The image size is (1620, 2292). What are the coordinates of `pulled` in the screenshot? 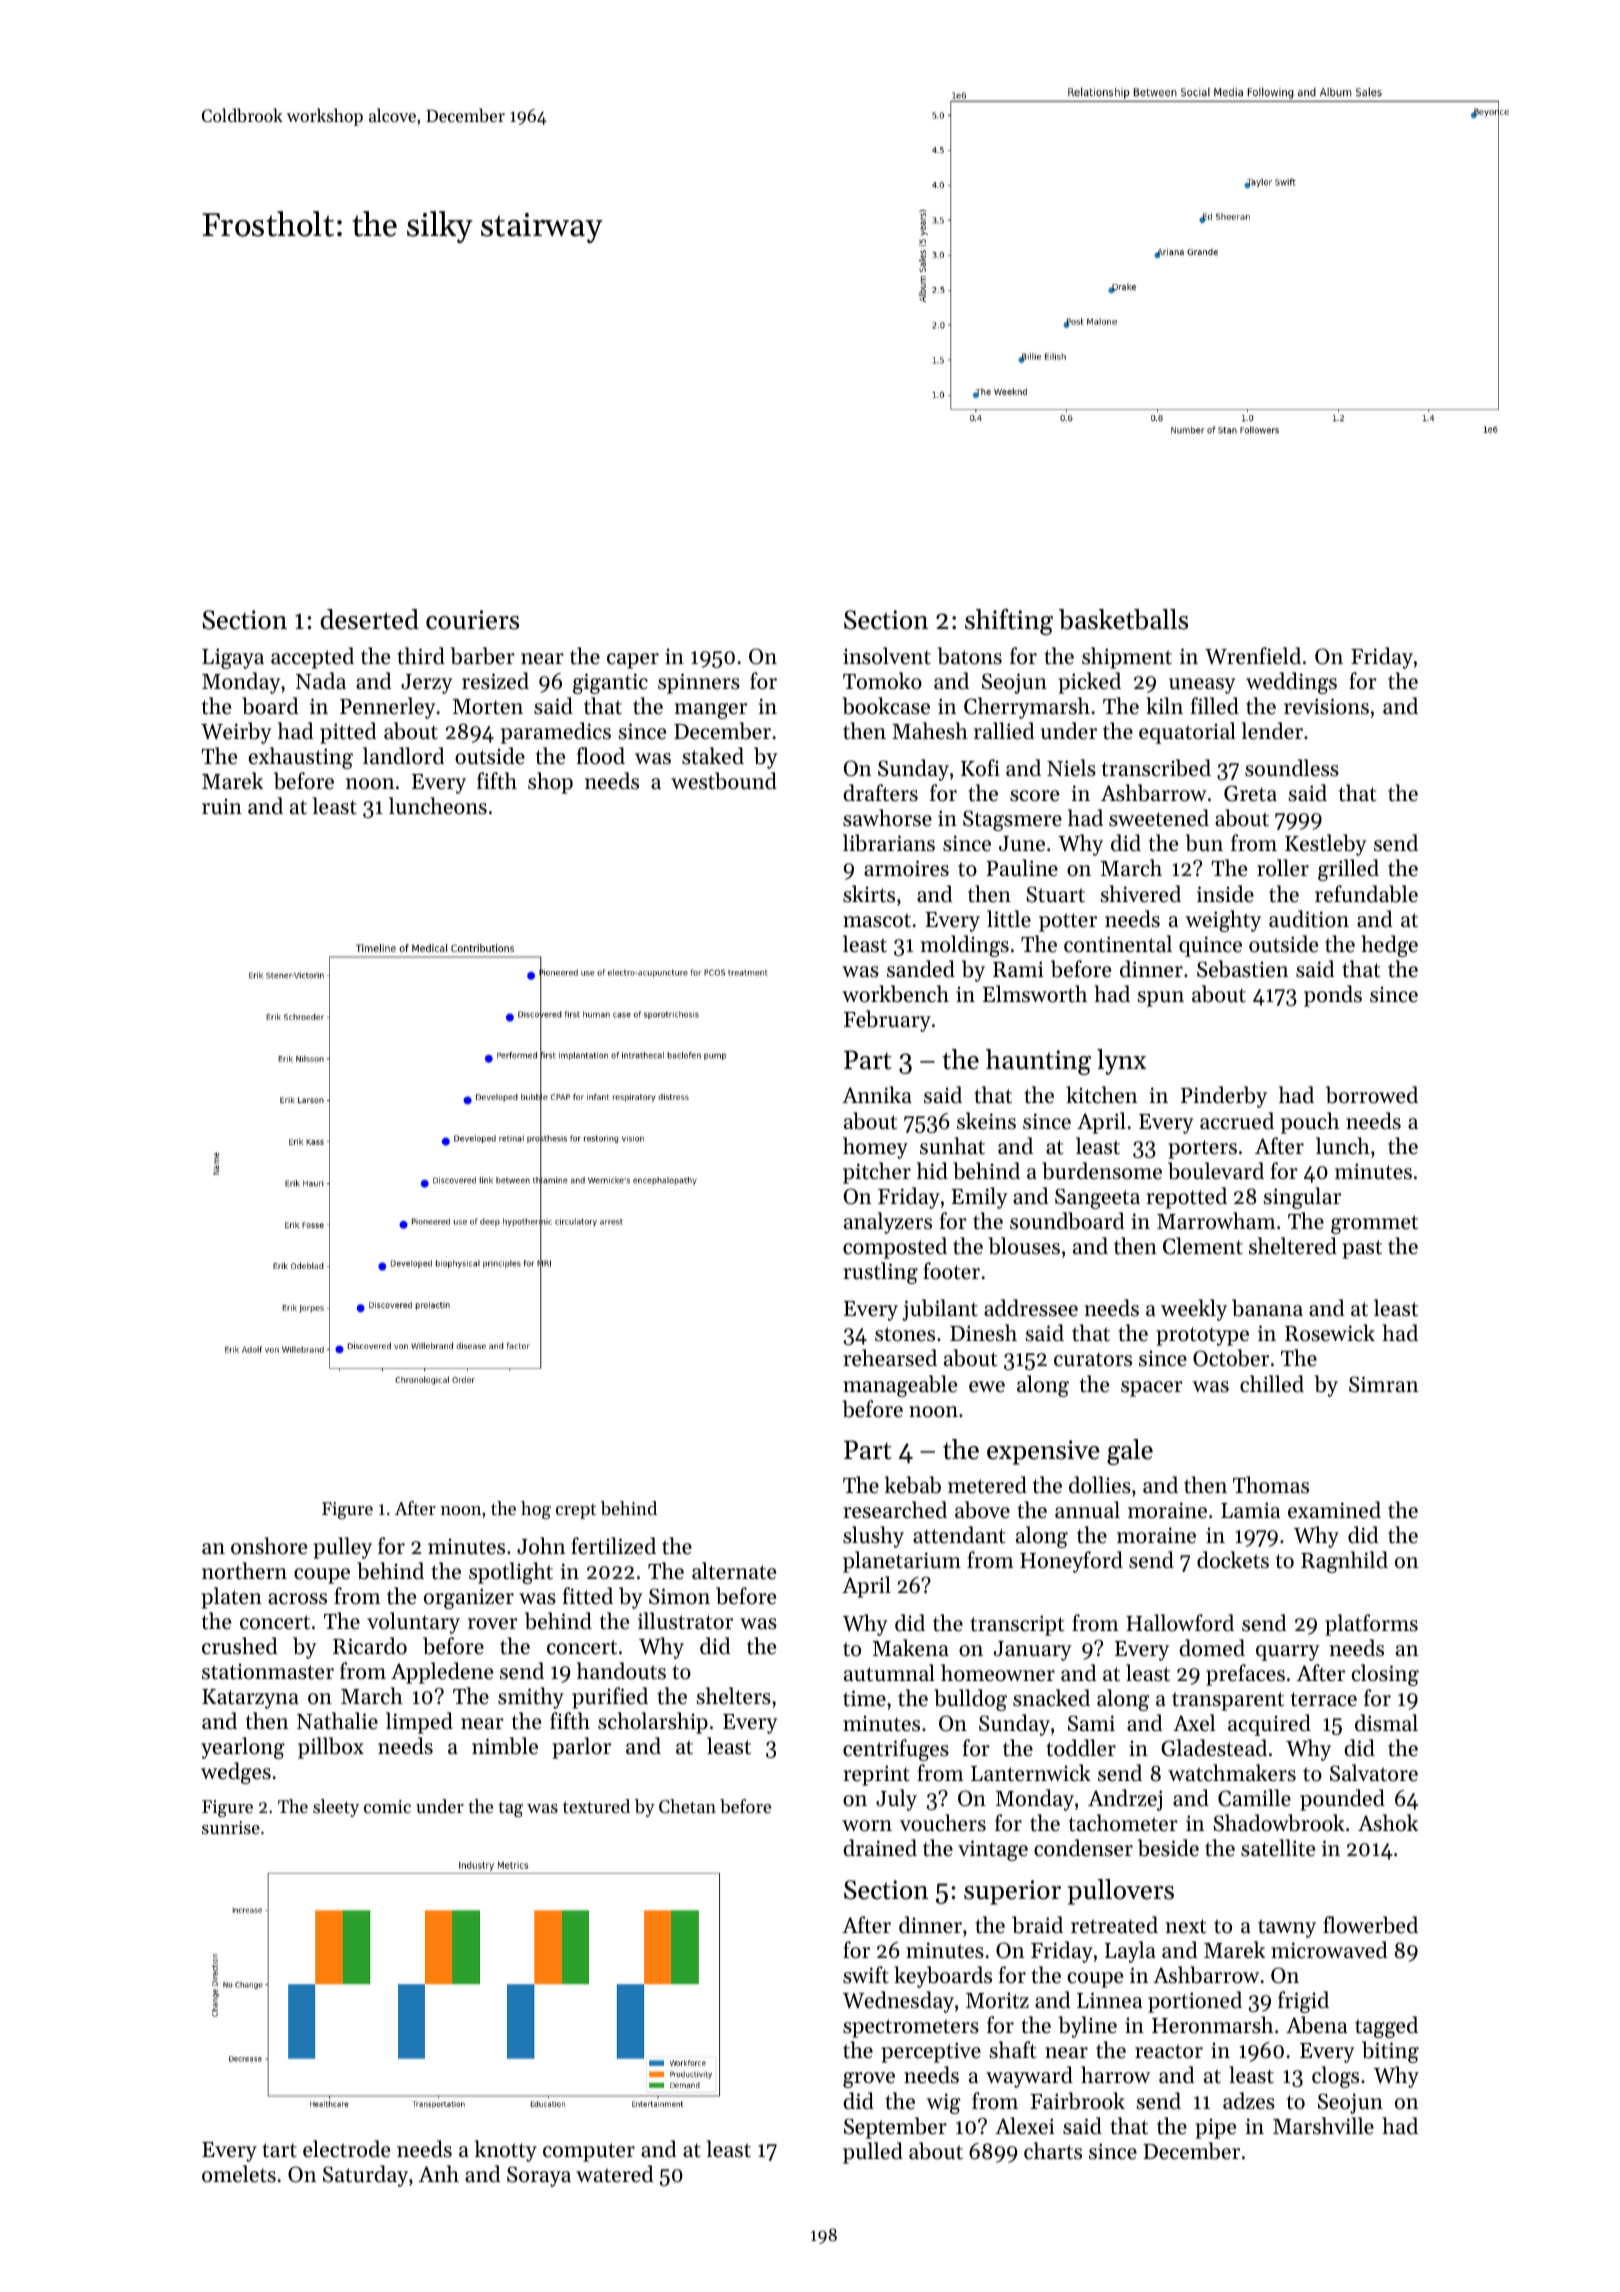 It's located at (873, 2153).
